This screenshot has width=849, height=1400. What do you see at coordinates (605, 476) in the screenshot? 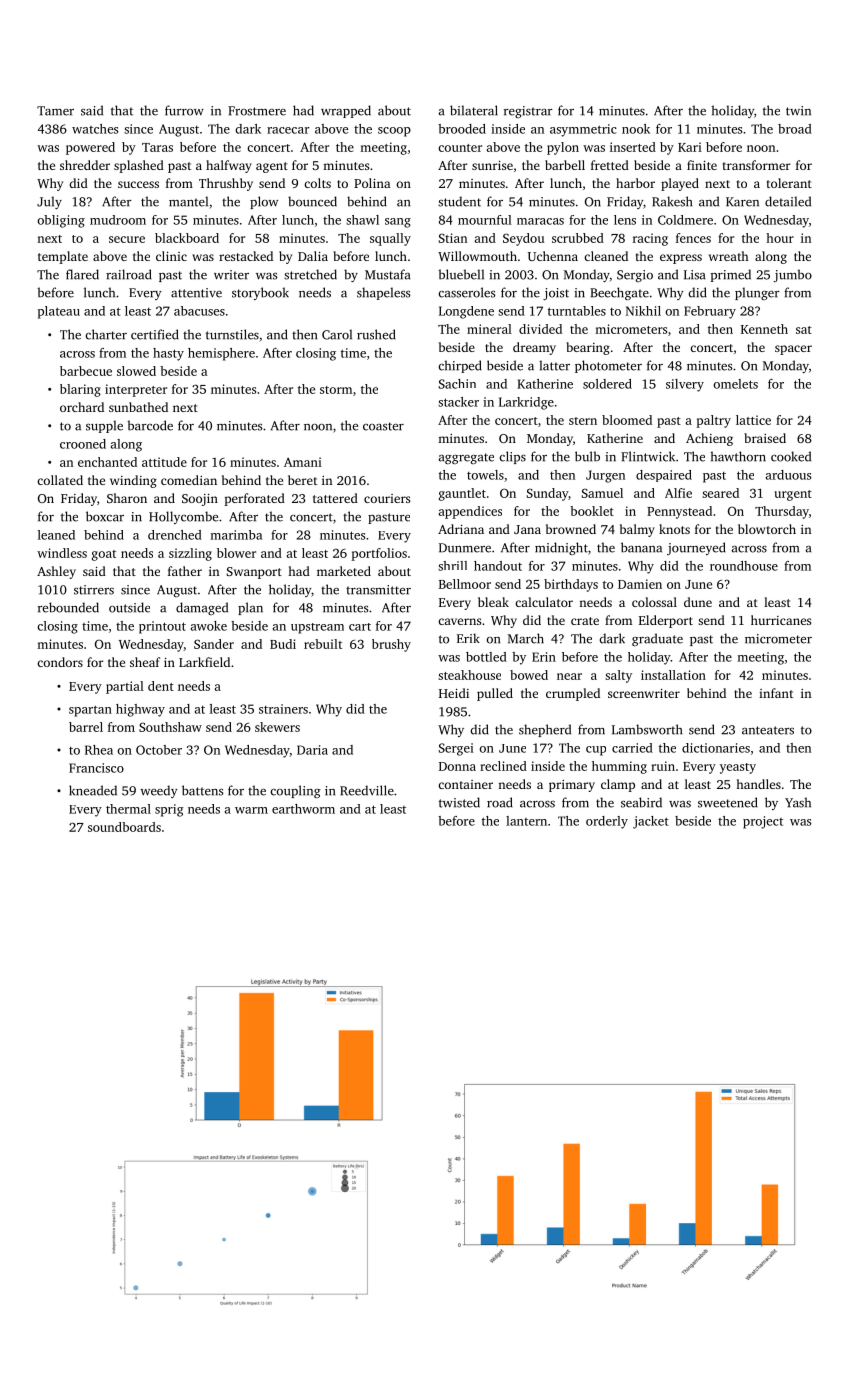
I see `Jurgen` at bounding box center [605, 476].
